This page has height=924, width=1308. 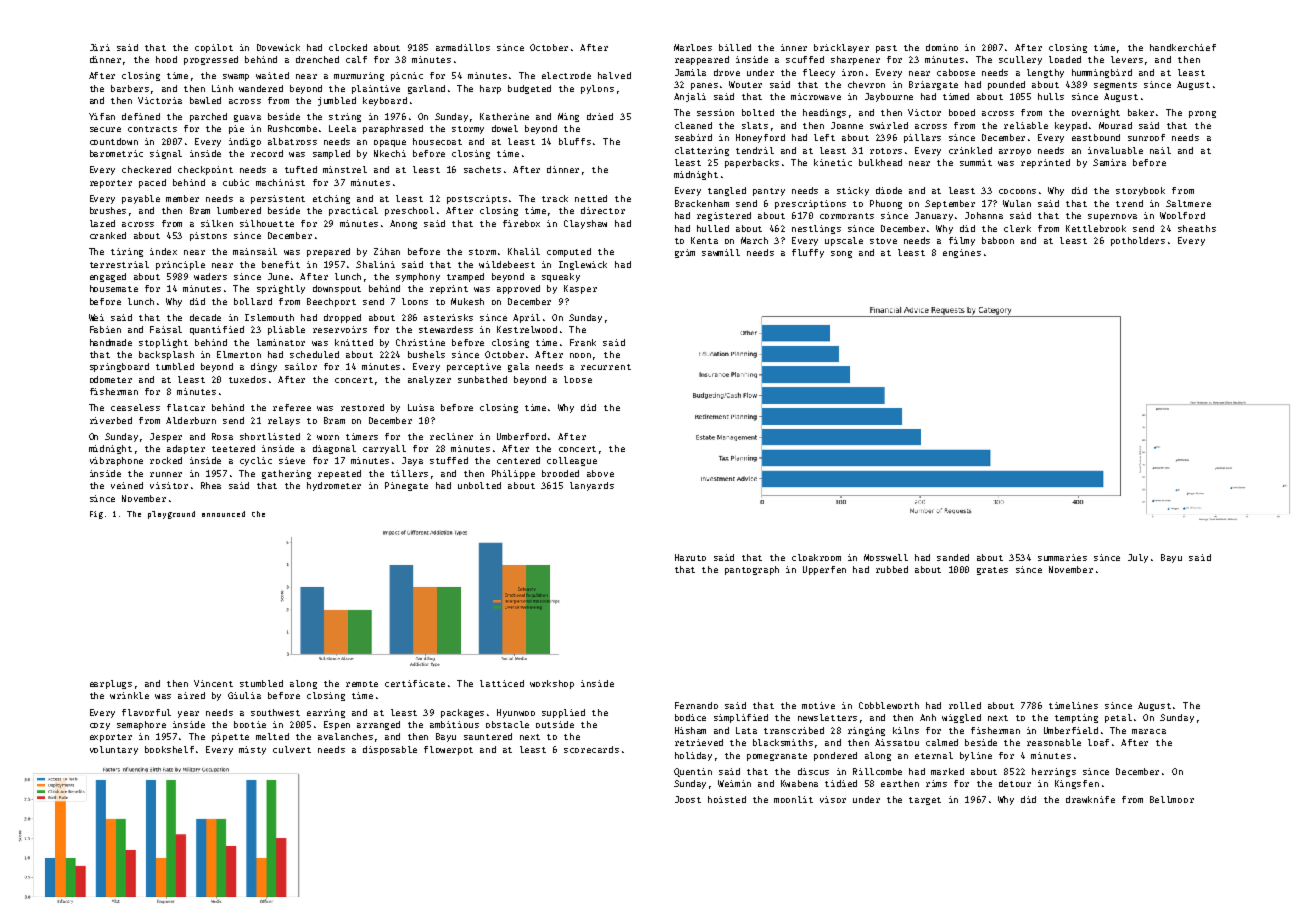 What do you see at coordinates (114, 750) in the page?
I see `voluntary` at bounding box center [114, 750].
